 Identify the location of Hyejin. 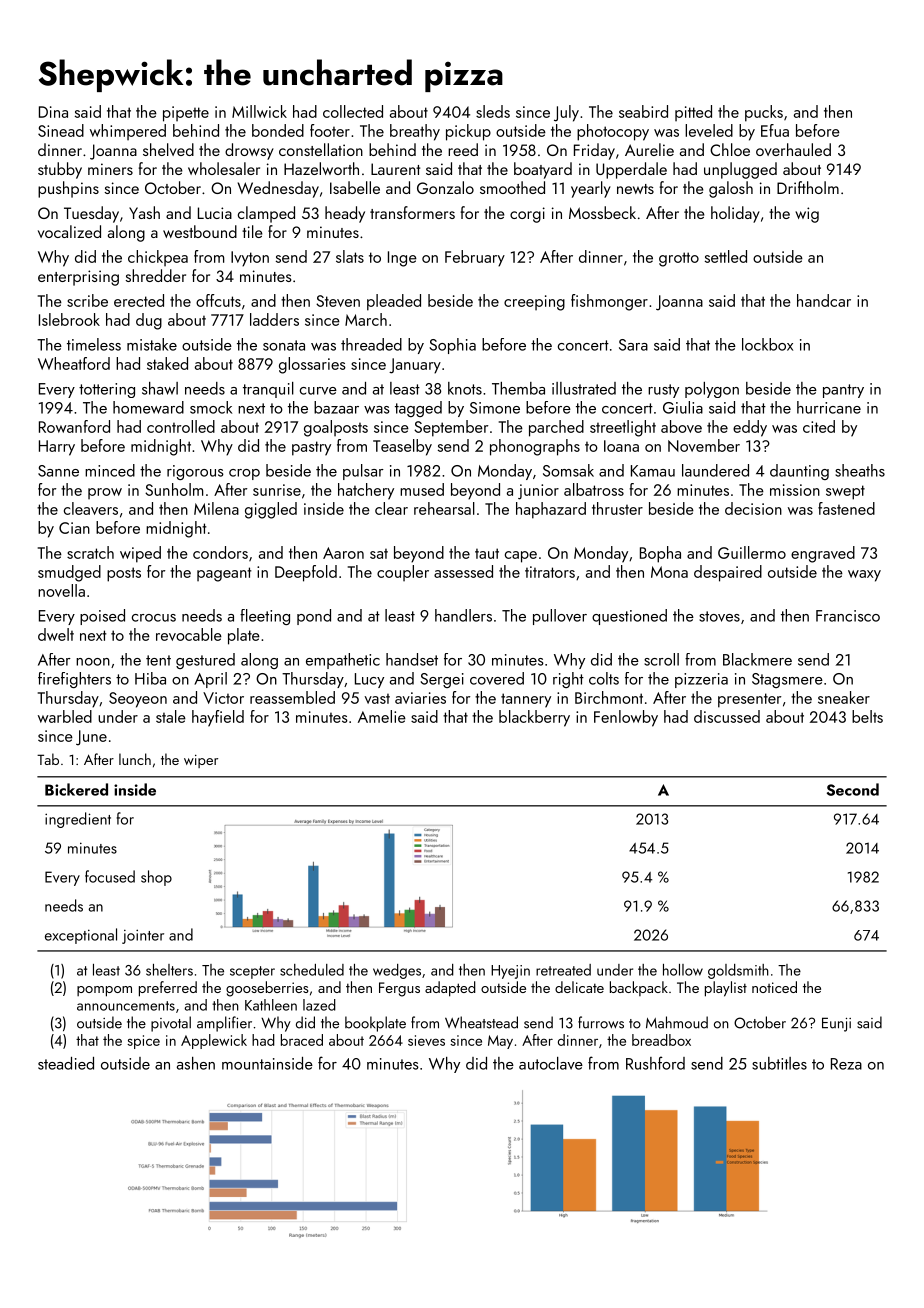
(510, 972).
